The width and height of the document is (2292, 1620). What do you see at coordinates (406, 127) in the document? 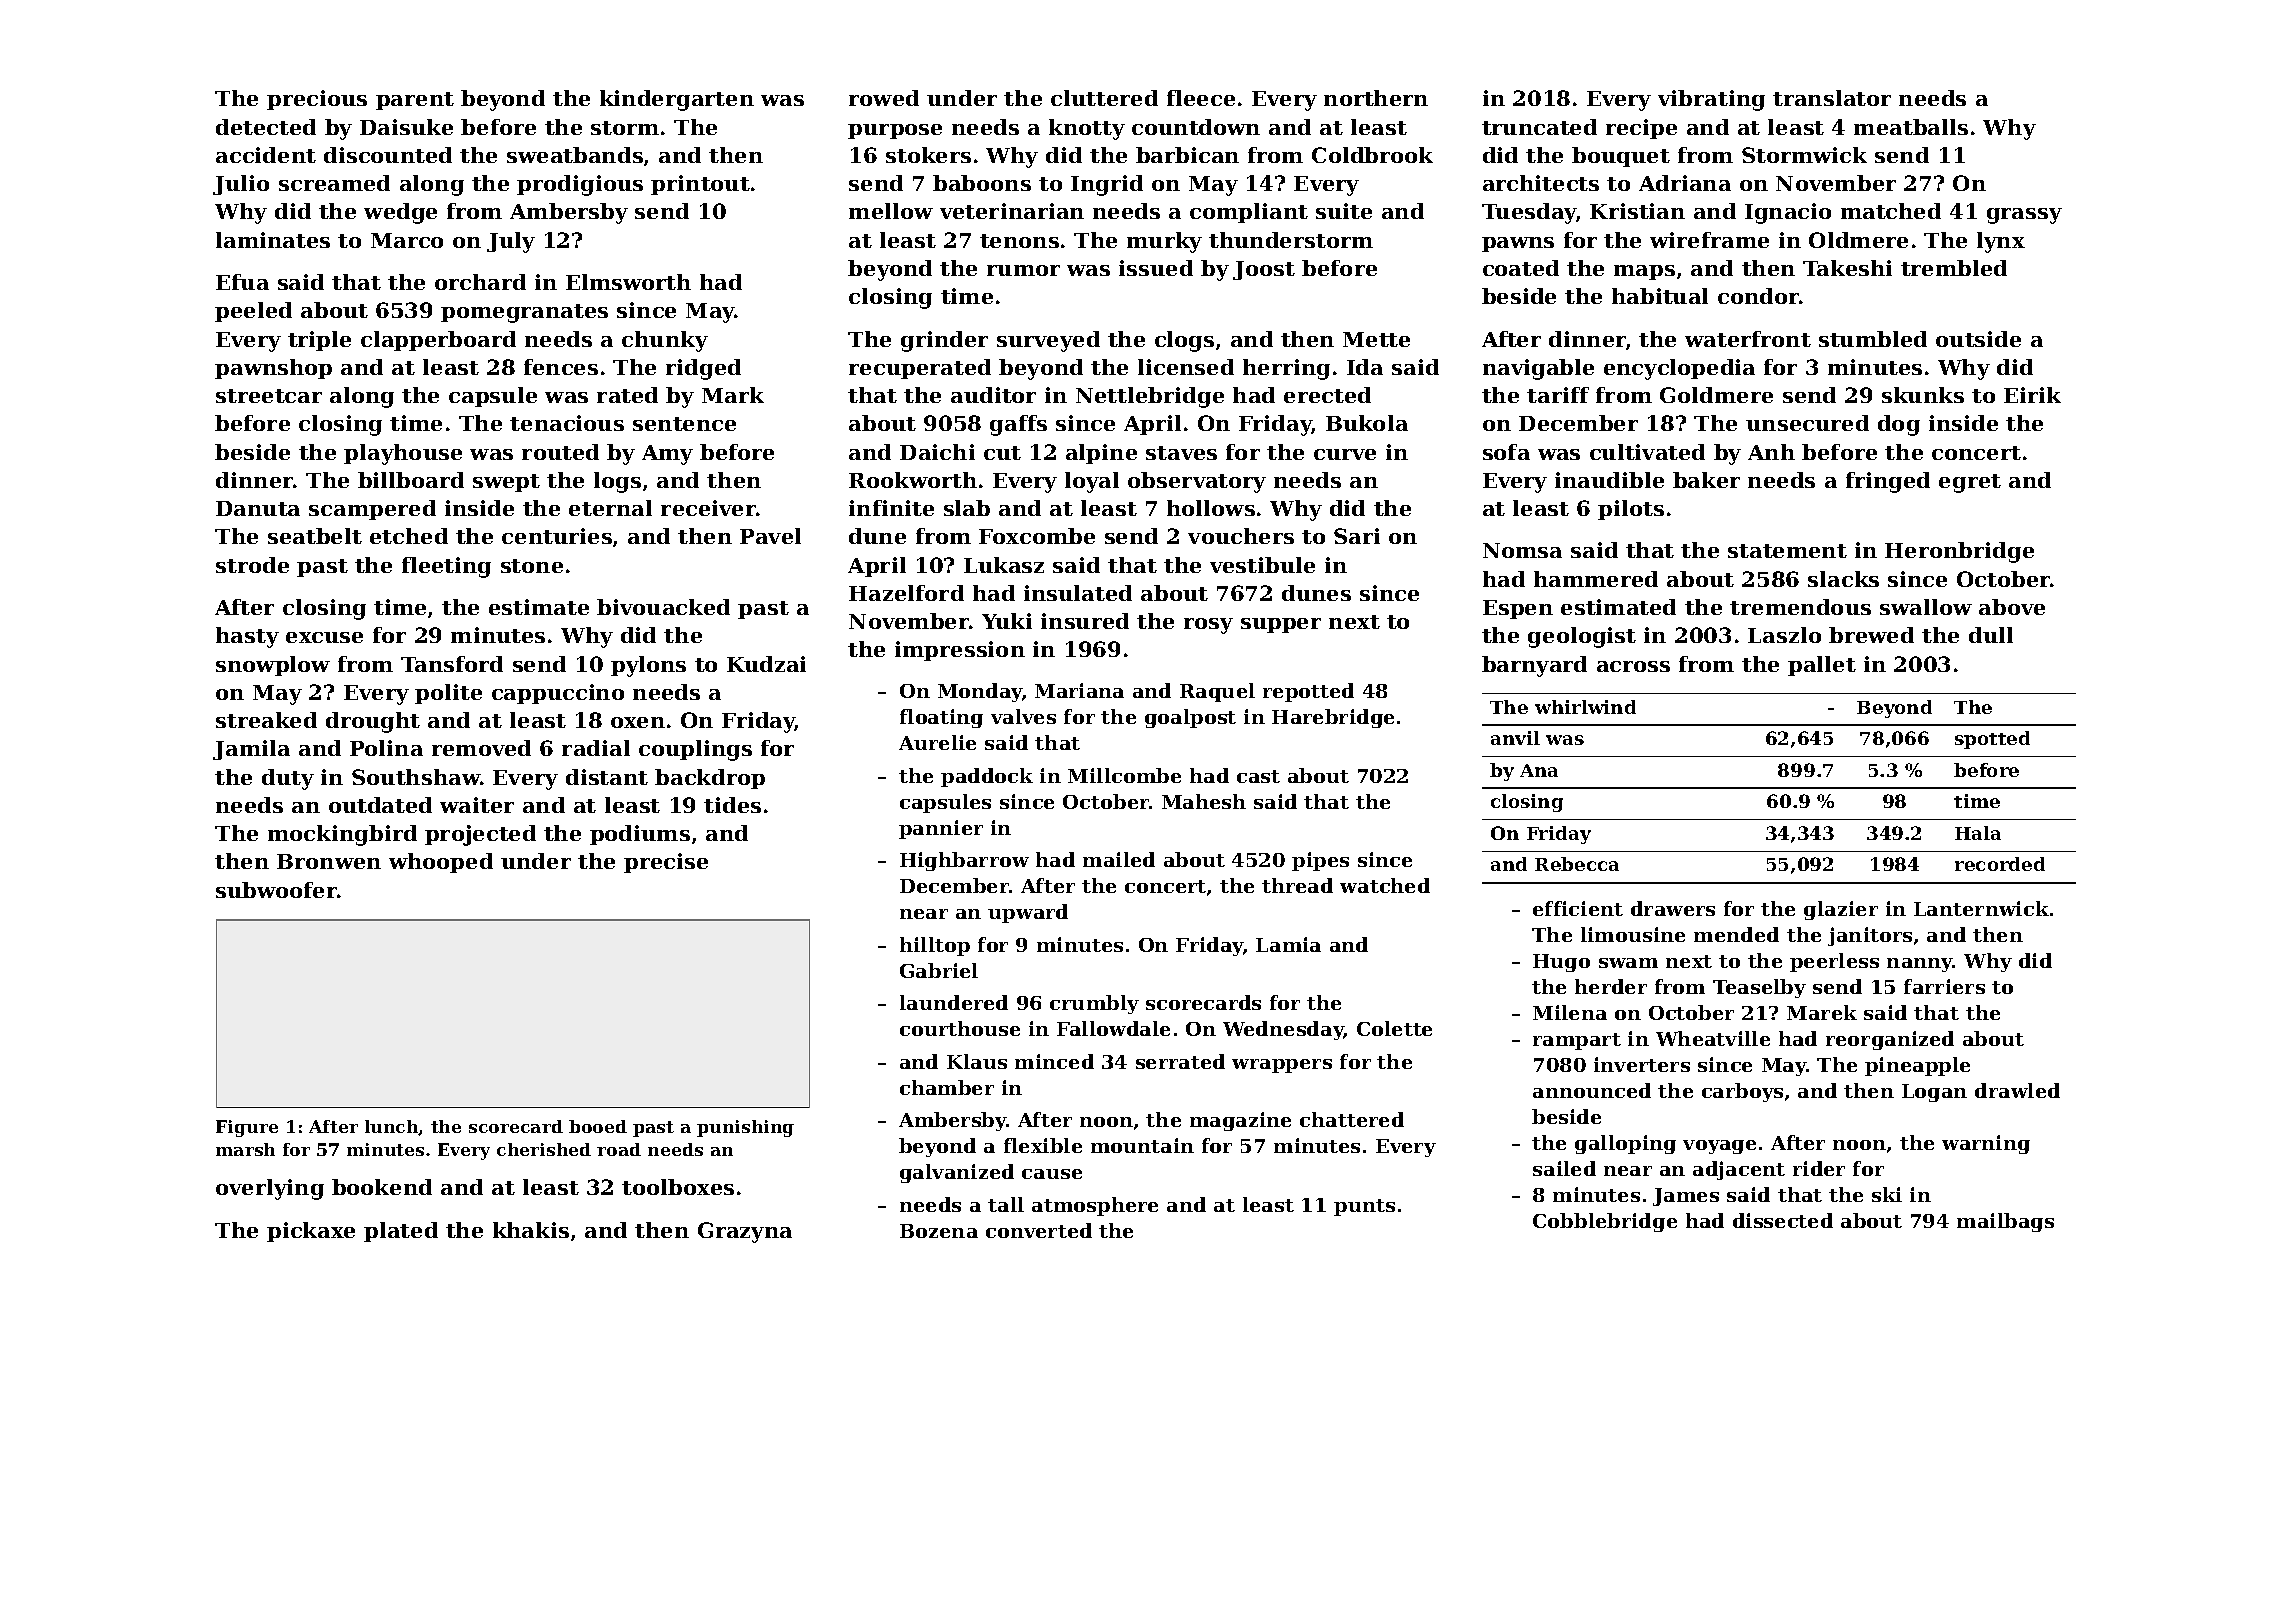
I see `Daisuke` at bounding box center [406, 127].
